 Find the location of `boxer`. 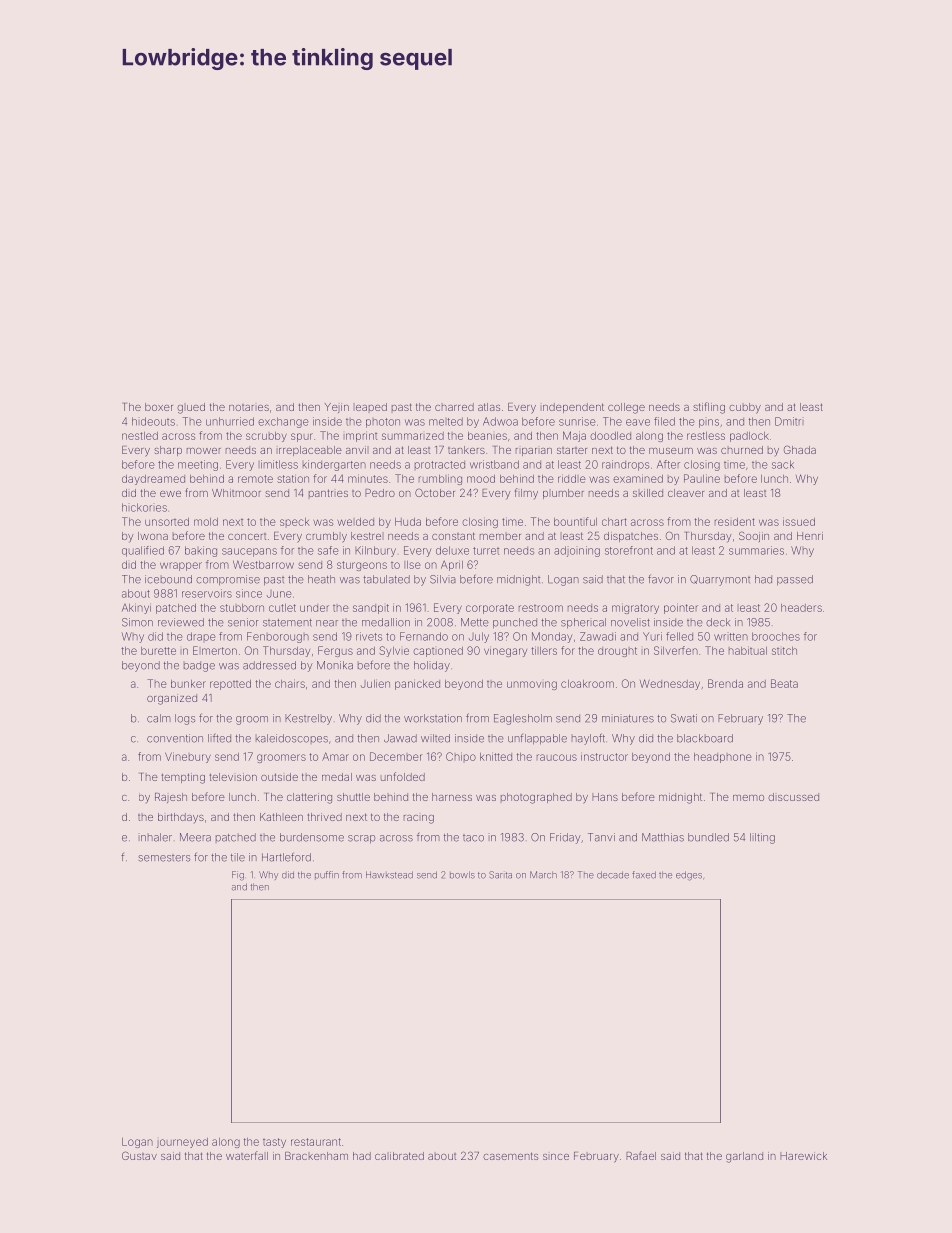

boxer is located at coordinates (159, 407).
